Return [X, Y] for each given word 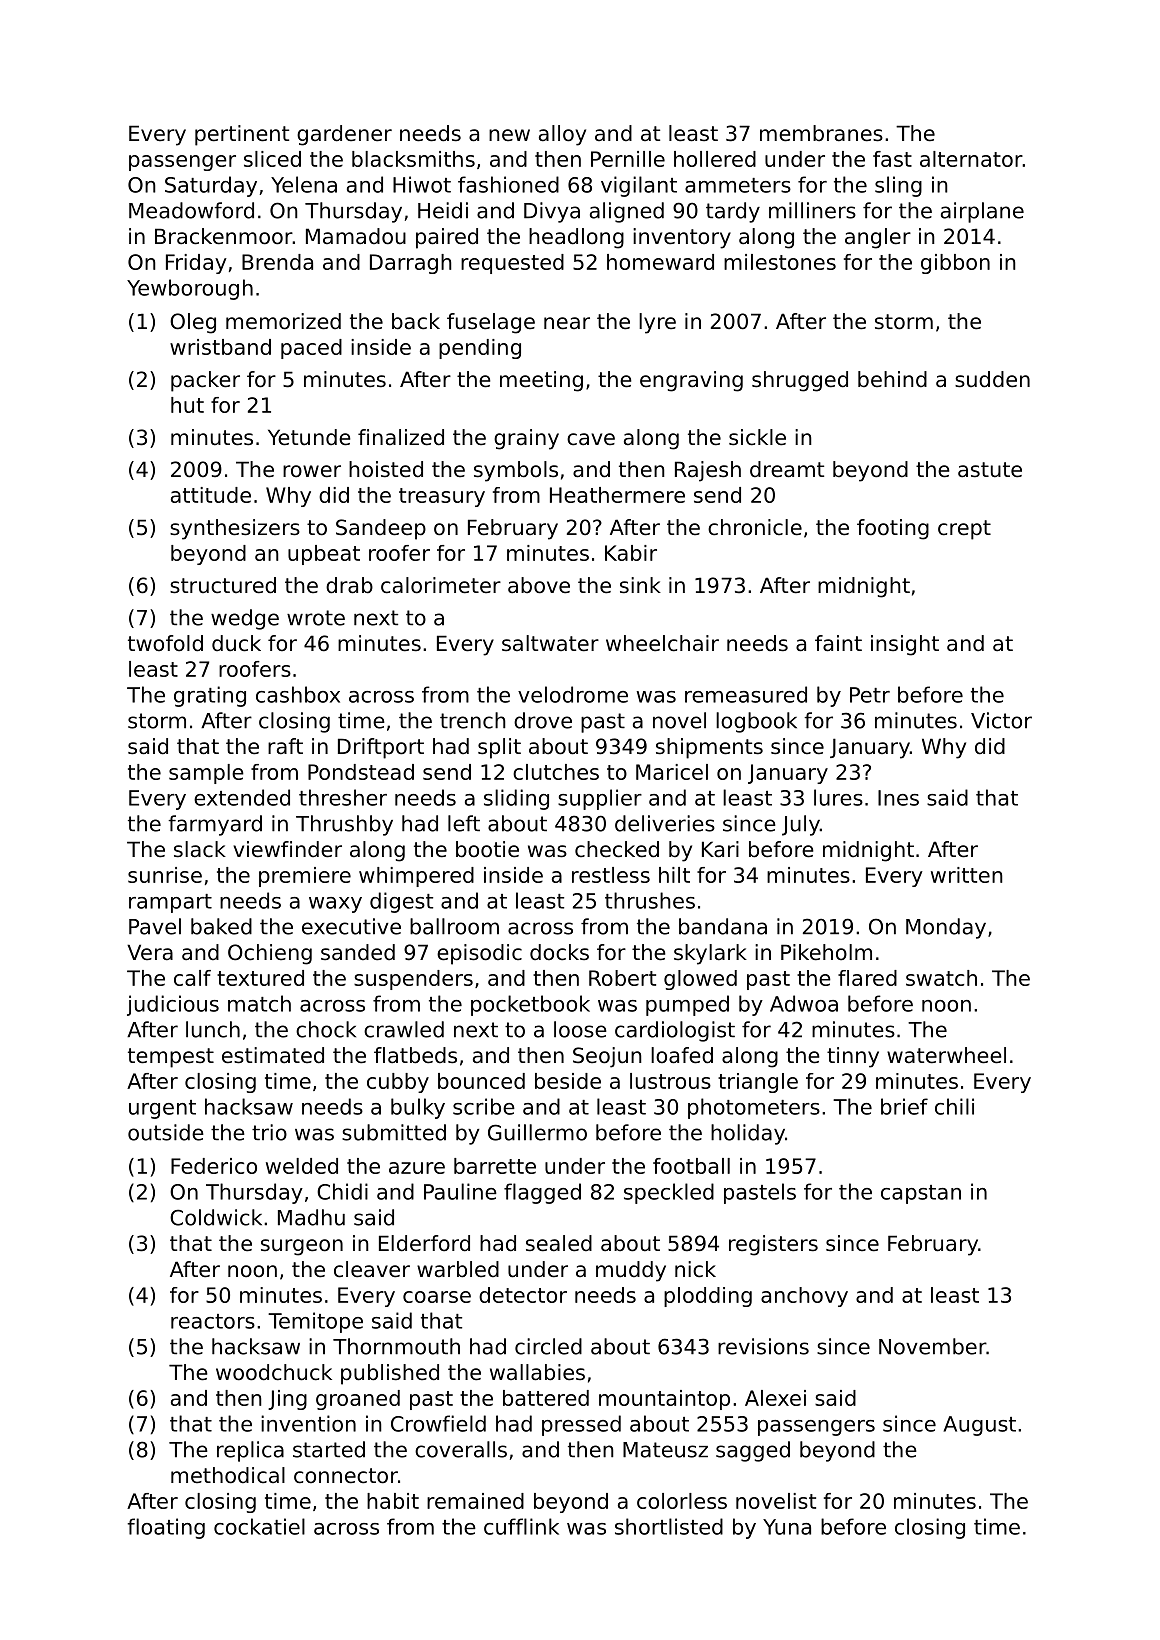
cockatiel [259, 1526]
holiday [748, 1134]
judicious [173, 1005]
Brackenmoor [224, 236]
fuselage [491, 323]
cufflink [521, 1526]
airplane [982, 212]
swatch [941, 978]
